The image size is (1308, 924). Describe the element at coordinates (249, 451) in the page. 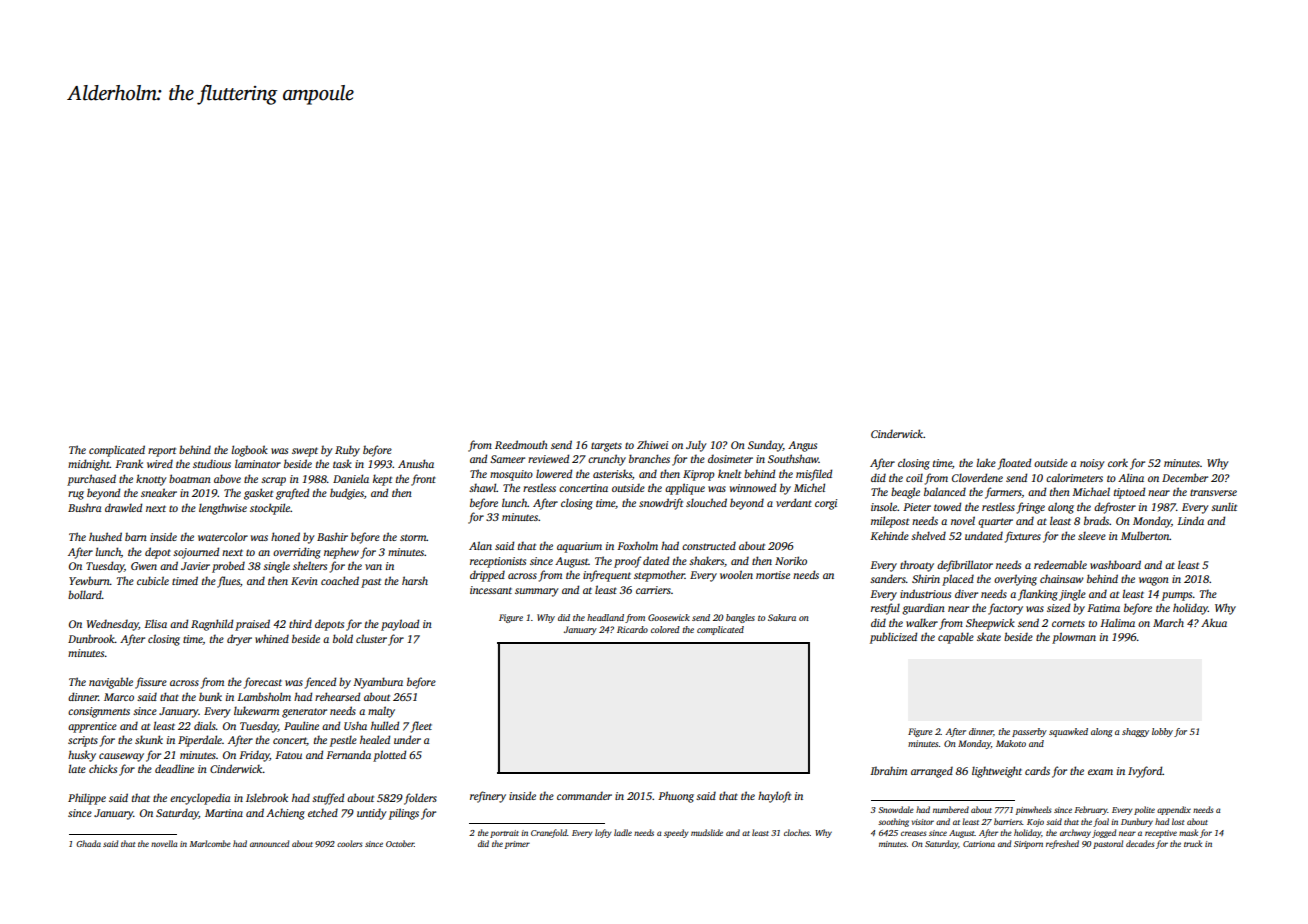

I see `logbook` at that location.
